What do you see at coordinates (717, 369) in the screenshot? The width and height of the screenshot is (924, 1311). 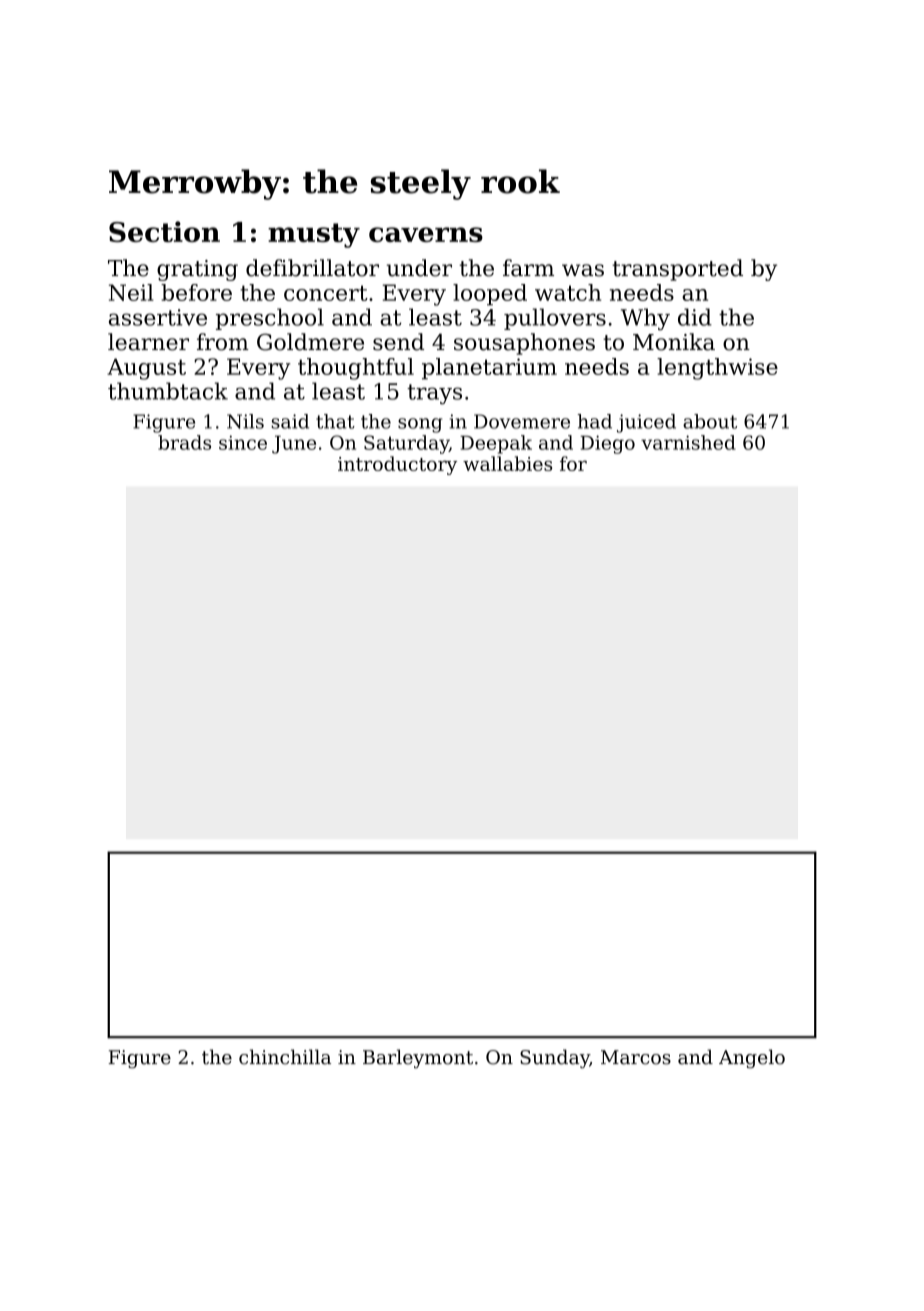 I see `lengthwise` at bounding box center [717, 369].
